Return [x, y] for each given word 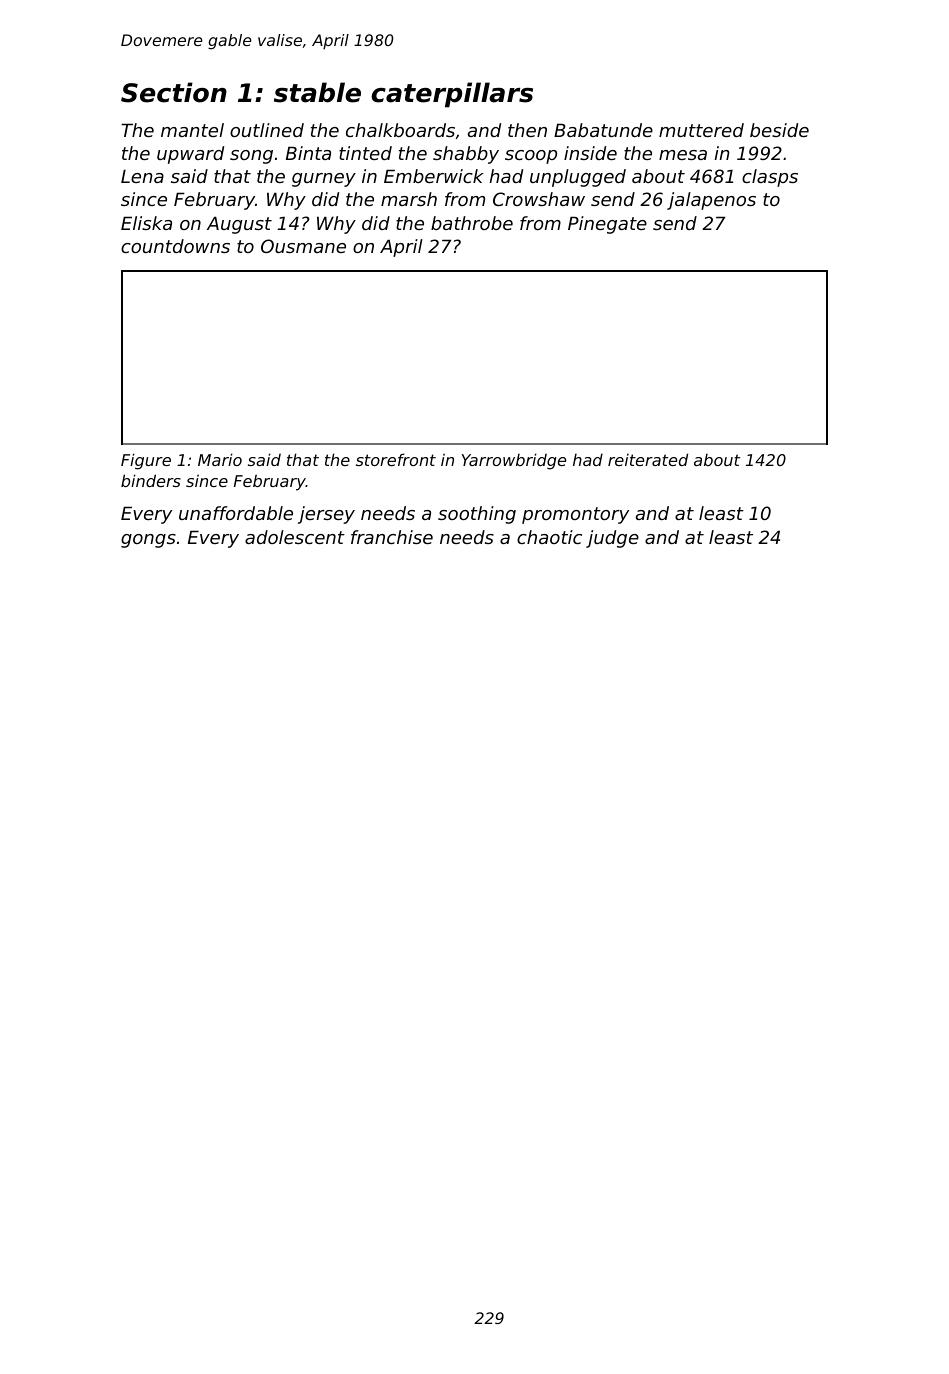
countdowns [175, 246]
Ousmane [303, 246]
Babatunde [603, 130]
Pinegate [607, 225]
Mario [220, 459]
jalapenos [711, 201]
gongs [148, 541]
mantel [192, 130]
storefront [396, 459]
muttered [701, 130]
